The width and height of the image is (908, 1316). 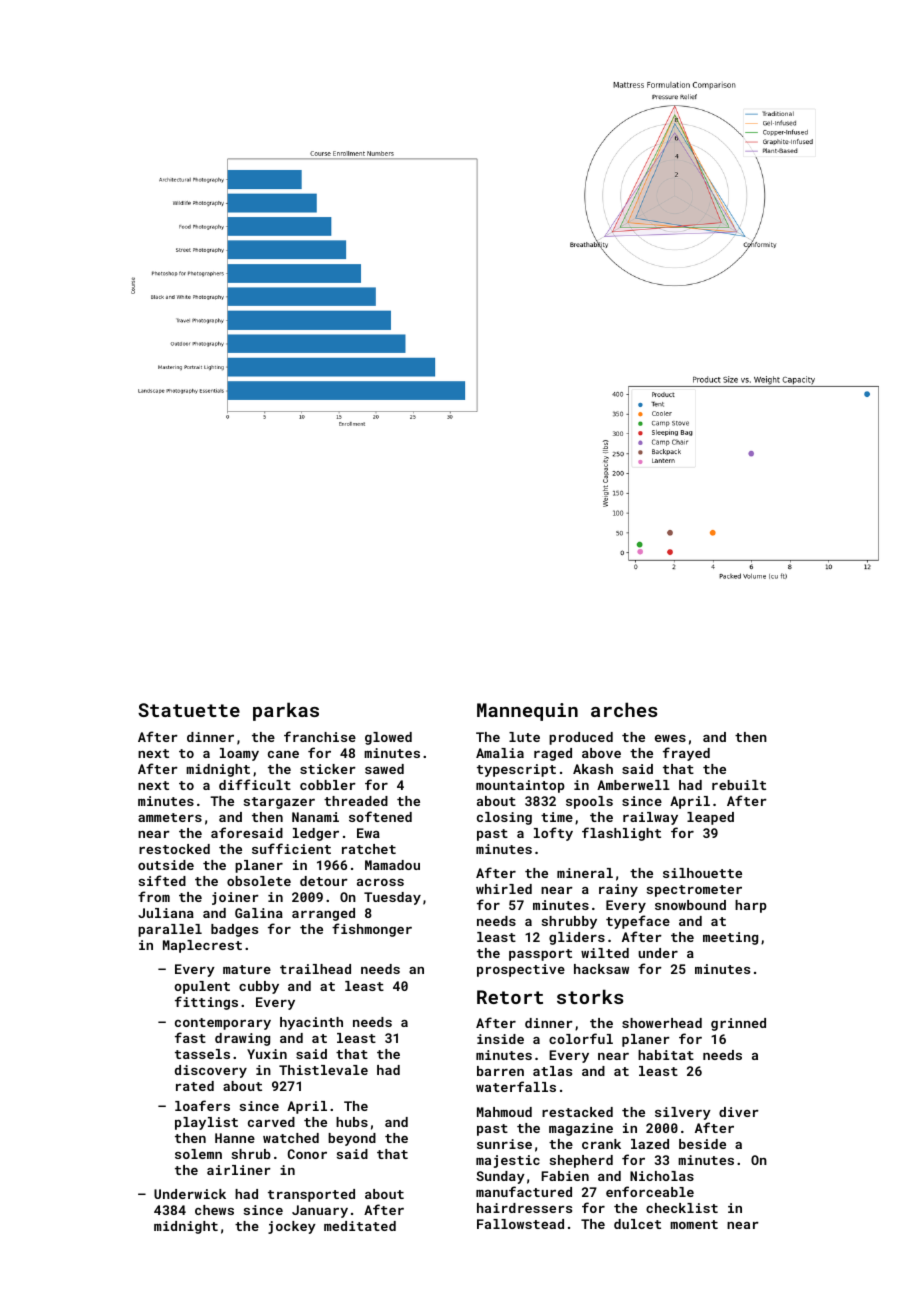 I want to click on whirled, so click(x=504, y=889).
